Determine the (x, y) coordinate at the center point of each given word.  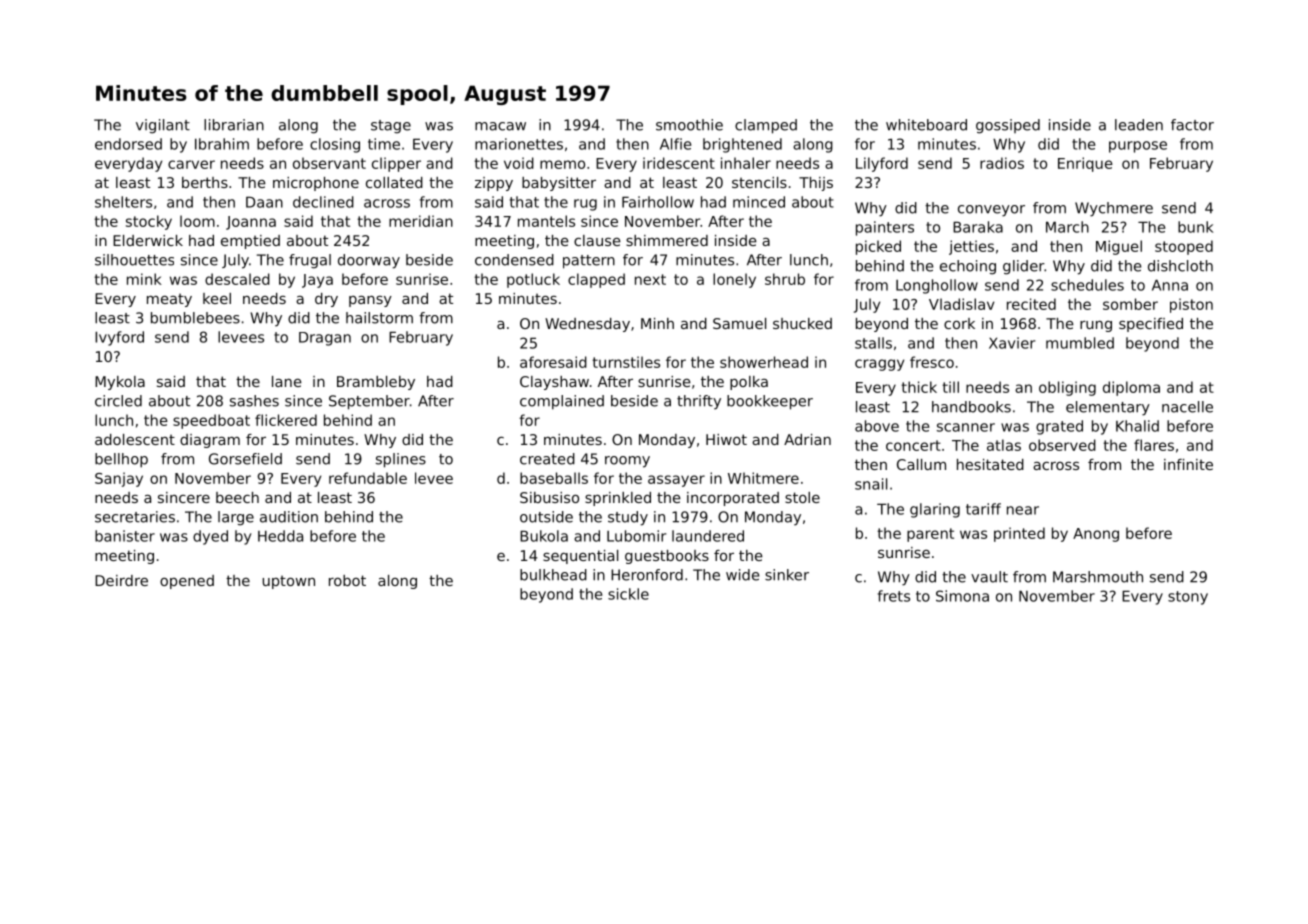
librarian (234, 125)
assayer (676, 481)
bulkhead (553, 575)
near (1023, 510)
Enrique (1085, 164)
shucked (802, 323)
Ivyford (119, 338)
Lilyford (882, 164)
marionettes (519, 144)
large (236, 518)
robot (347, 580)
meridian (421, 221)
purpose (1138, 147)
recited (1031, 304)
